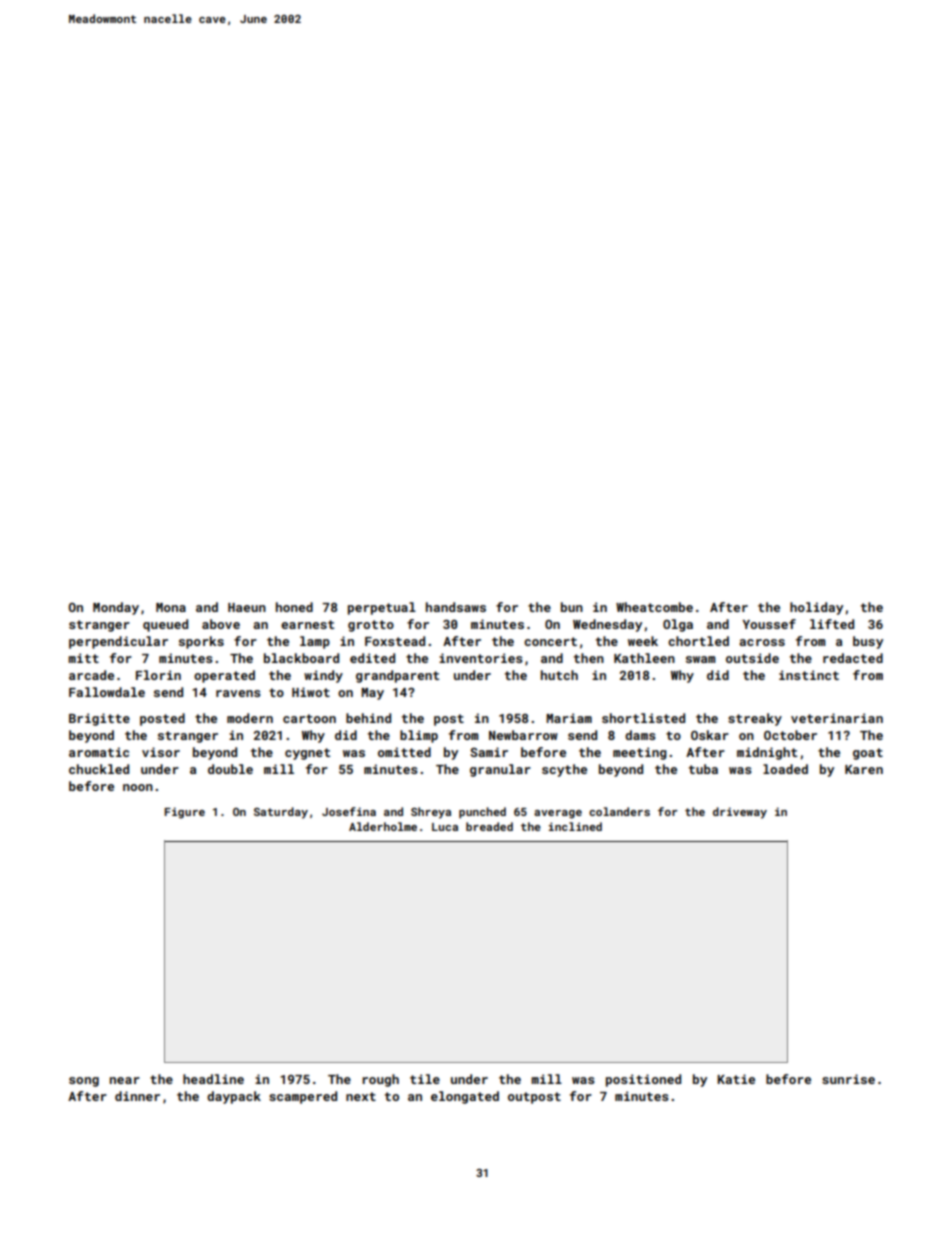 This page has width=952, height=1233. What do you see at coordinates (294, 607) in the page?
I see `honed` at bounding box center [294, 607].
